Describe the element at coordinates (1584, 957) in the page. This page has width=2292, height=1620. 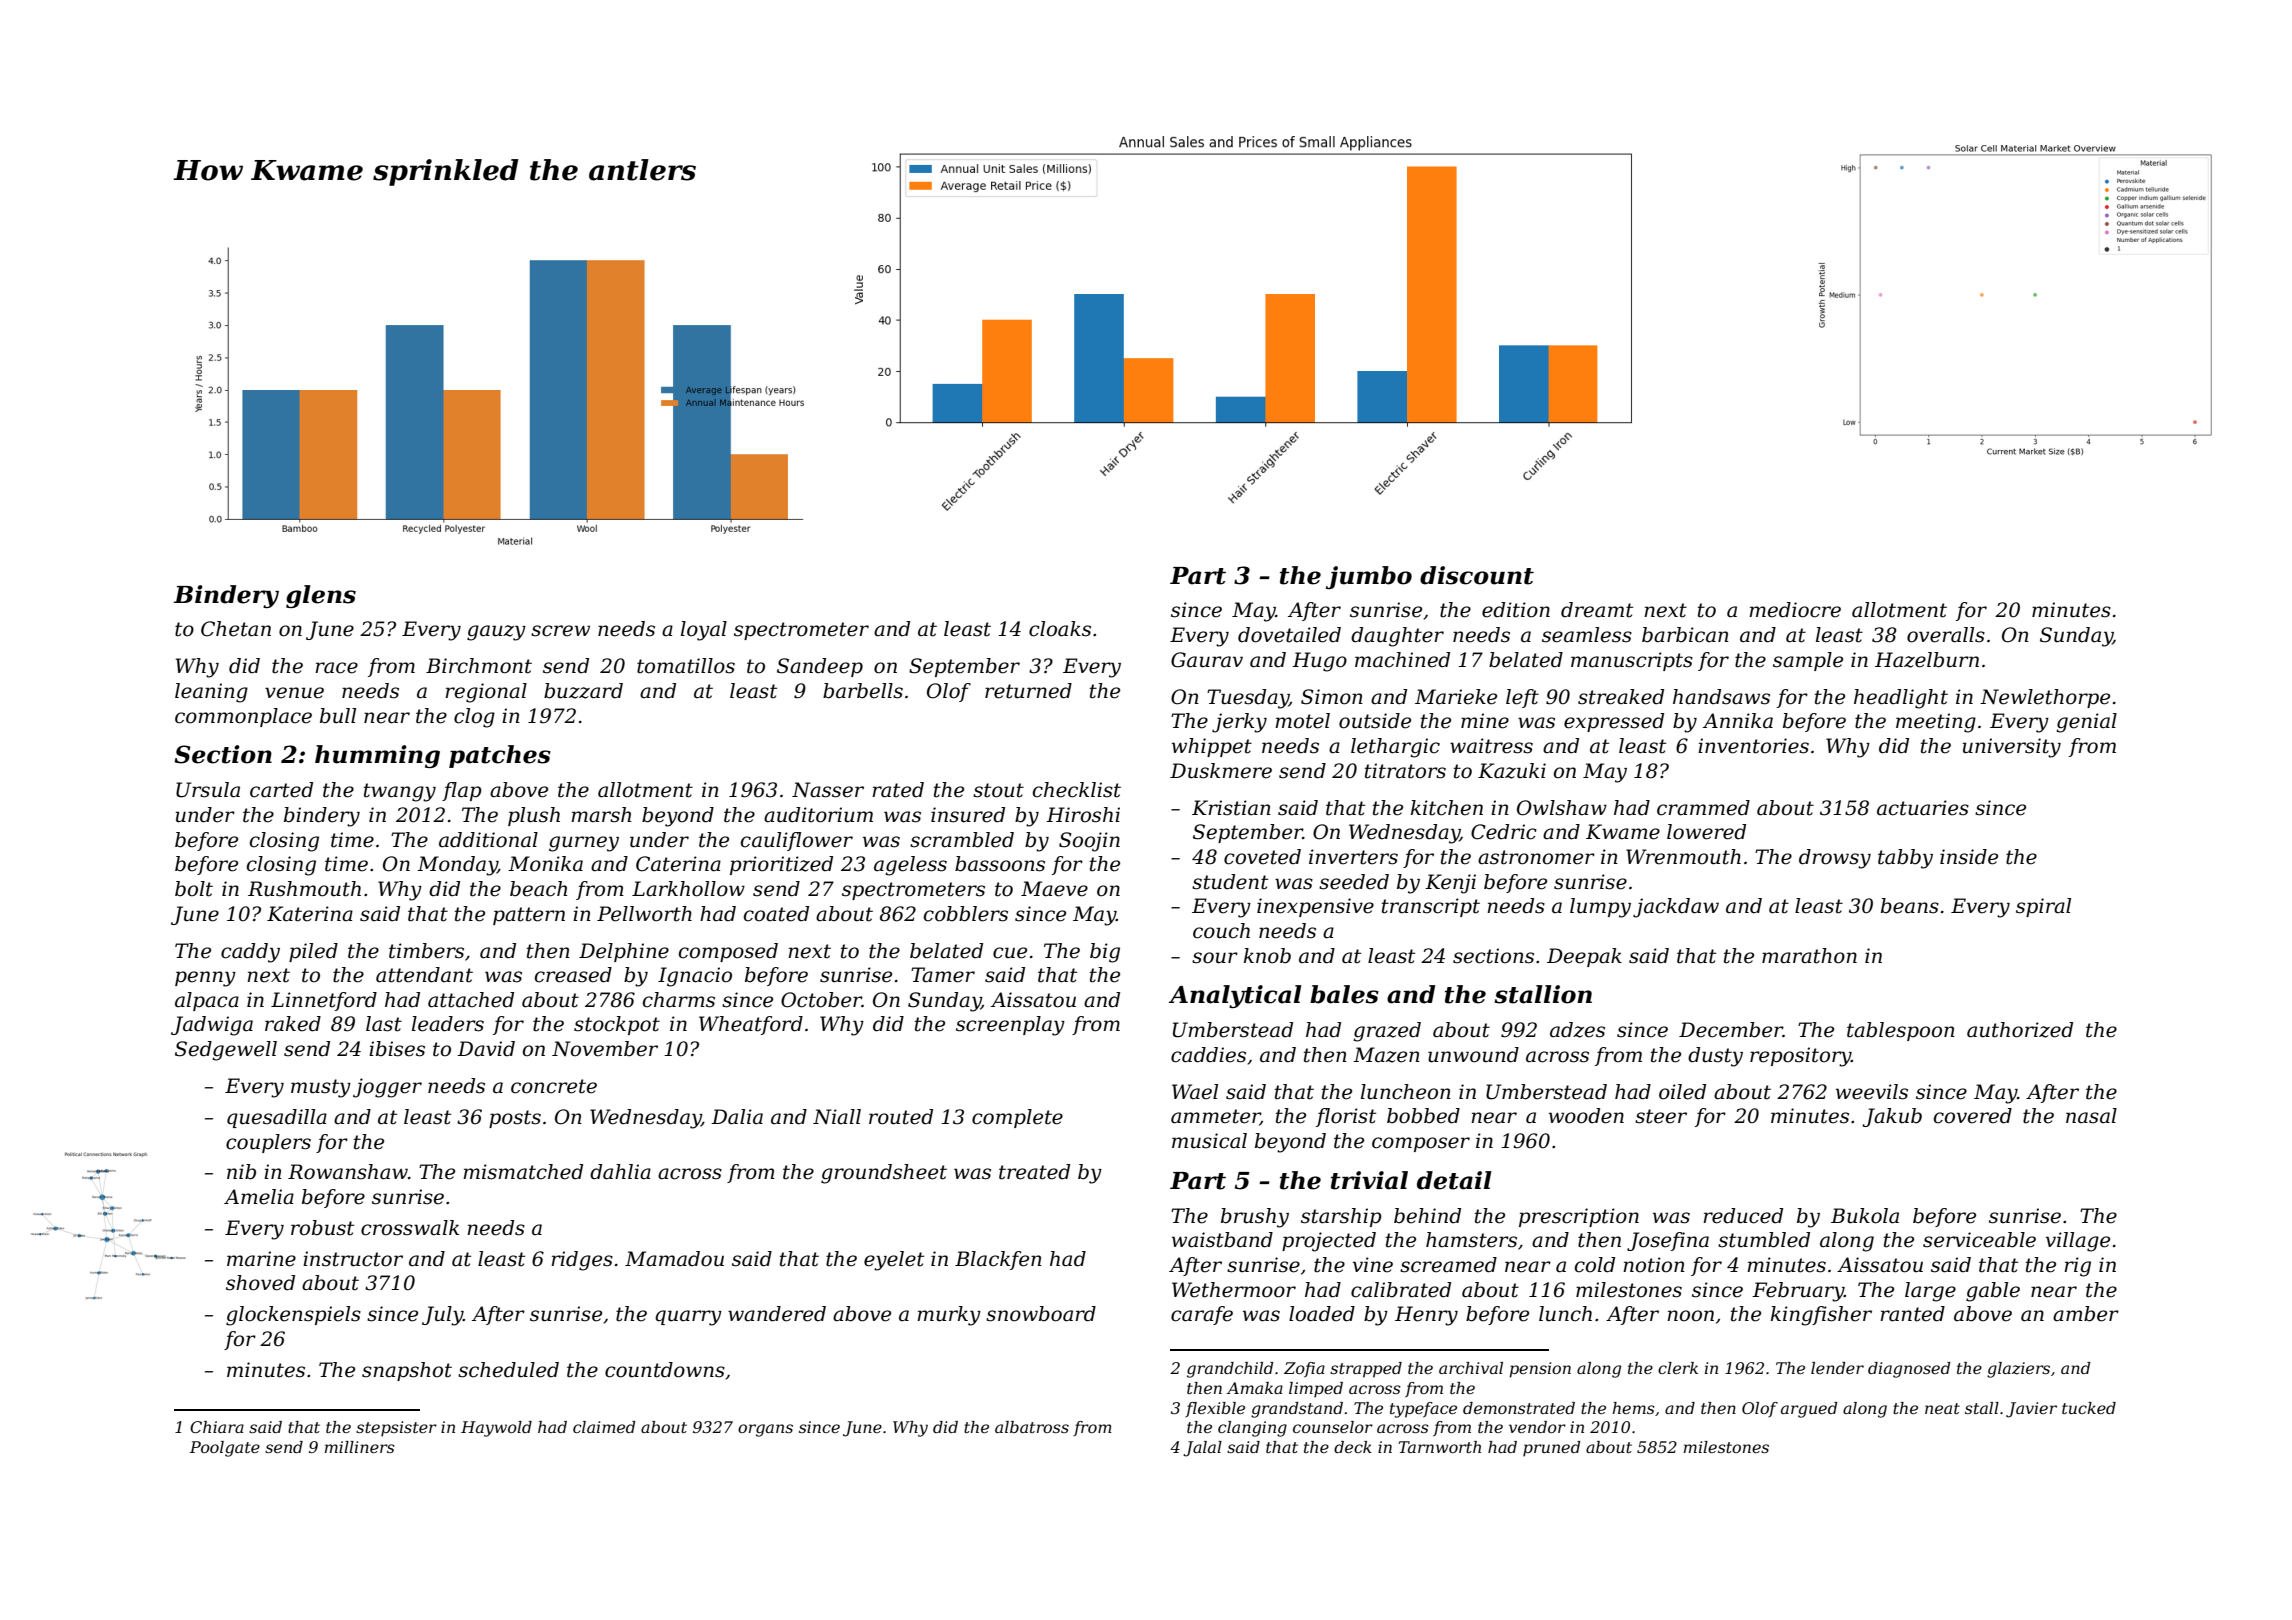
I see `Deepak` at that location.
